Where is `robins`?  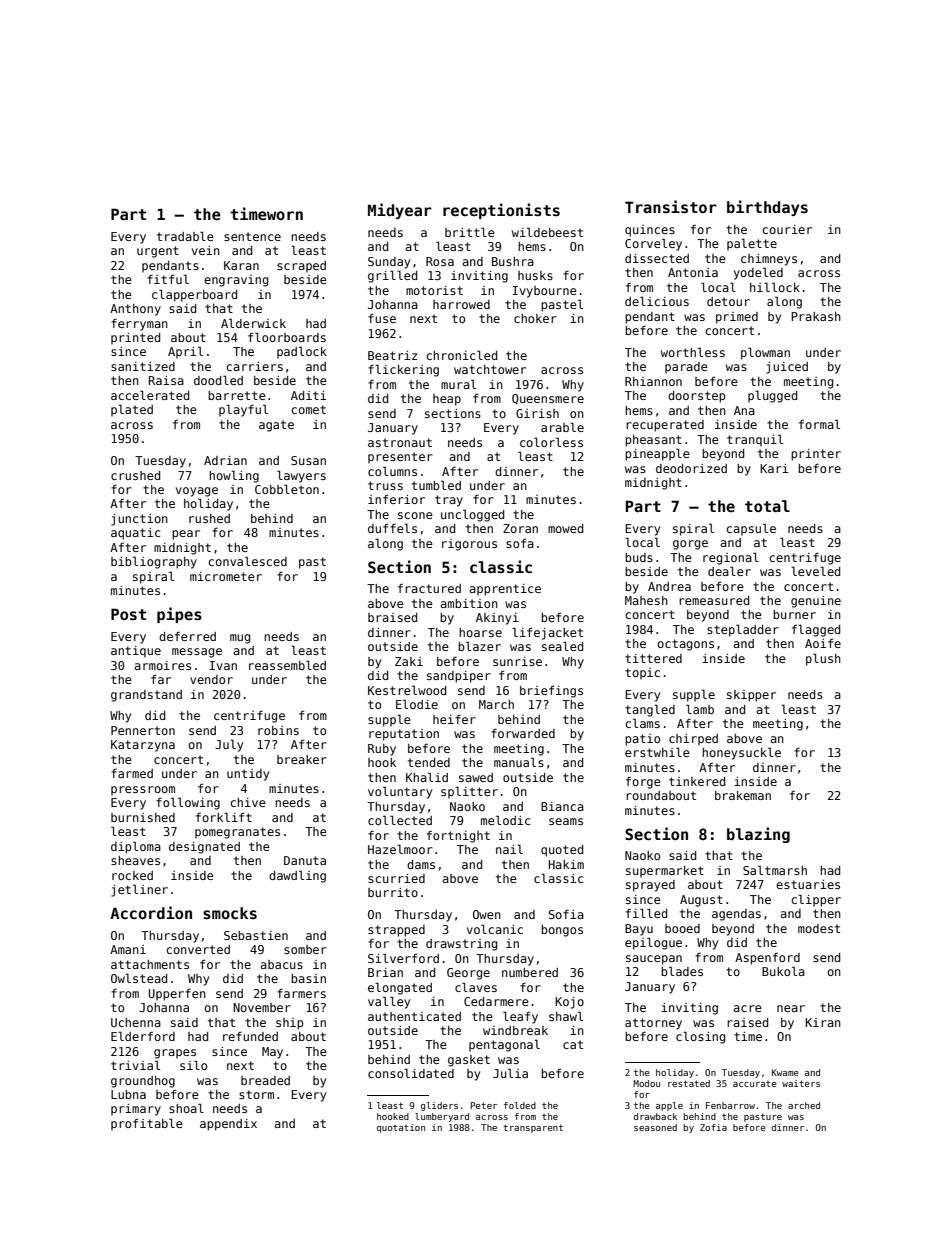
robins is located at coordinates (278, 730).
